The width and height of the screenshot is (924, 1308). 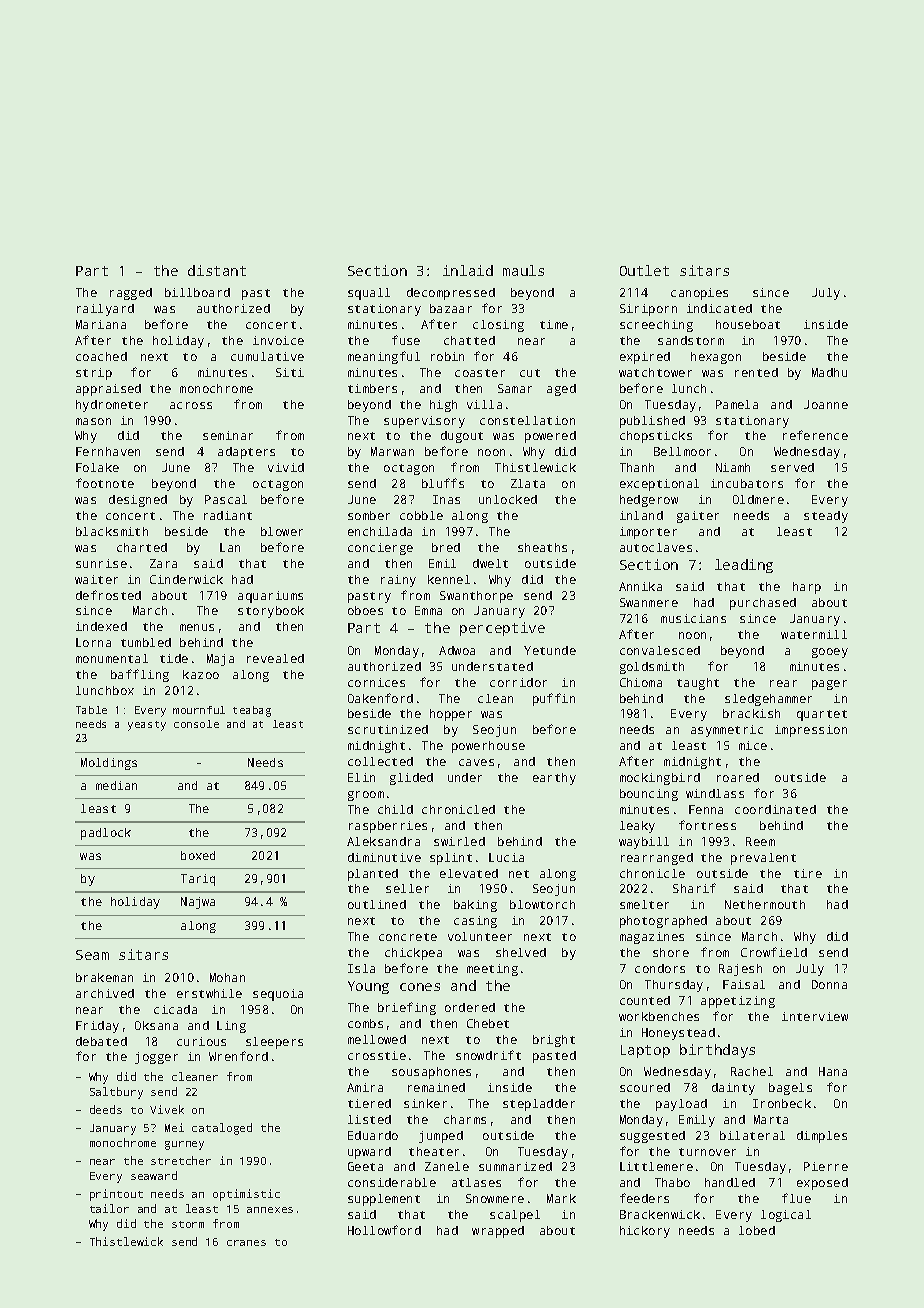 I want to click on boxed, so click(x=198, y=855).
